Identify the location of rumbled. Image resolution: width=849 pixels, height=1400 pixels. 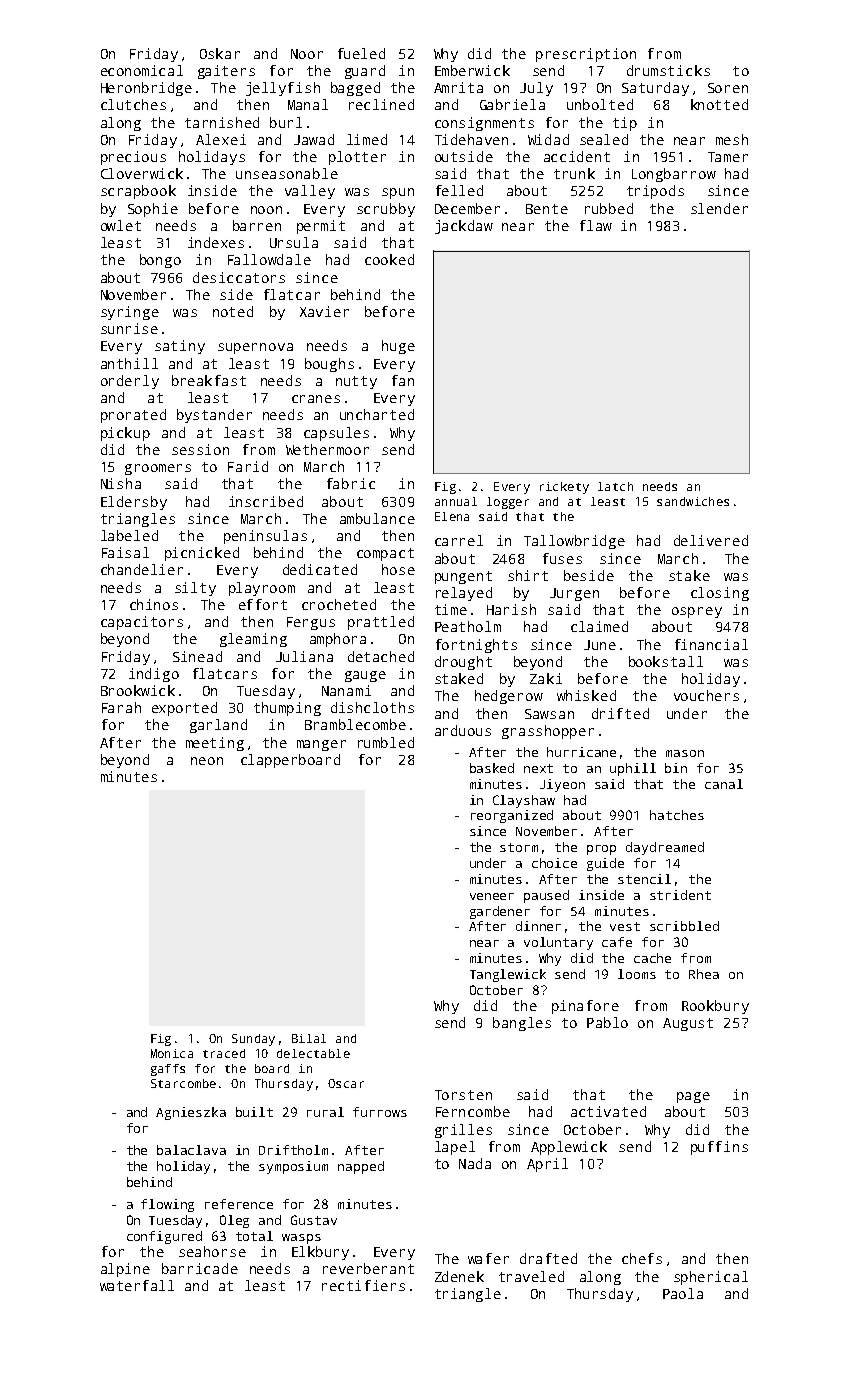
(386, 742).
